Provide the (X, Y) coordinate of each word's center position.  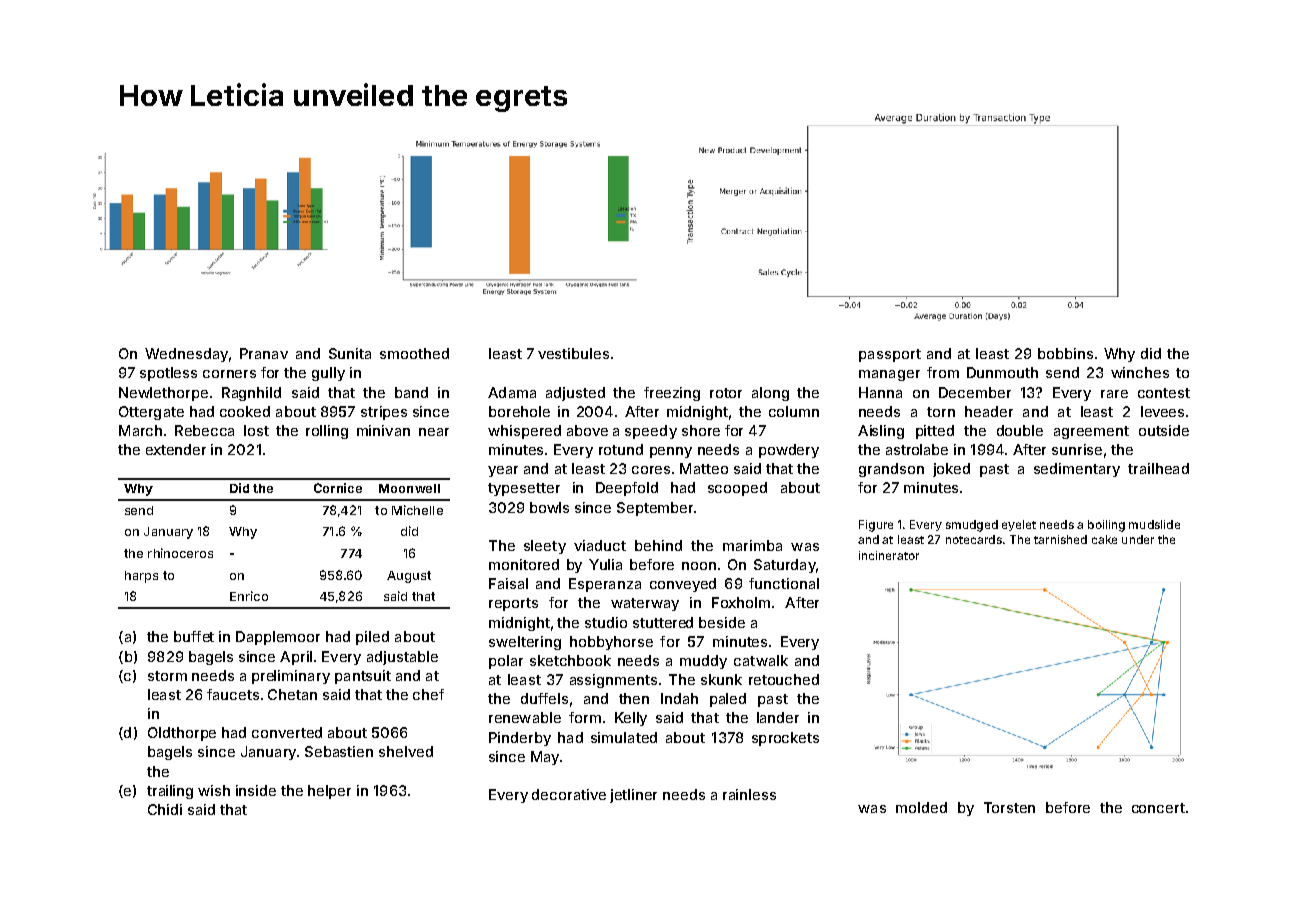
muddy (703, 662)
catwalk (761, 660)
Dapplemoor (278, 638)
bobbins (1065, 353)
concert (1158, 808)
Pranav (264, 353)
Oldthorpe (182, 734)
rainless (749, 794)
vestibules (573, 353)
